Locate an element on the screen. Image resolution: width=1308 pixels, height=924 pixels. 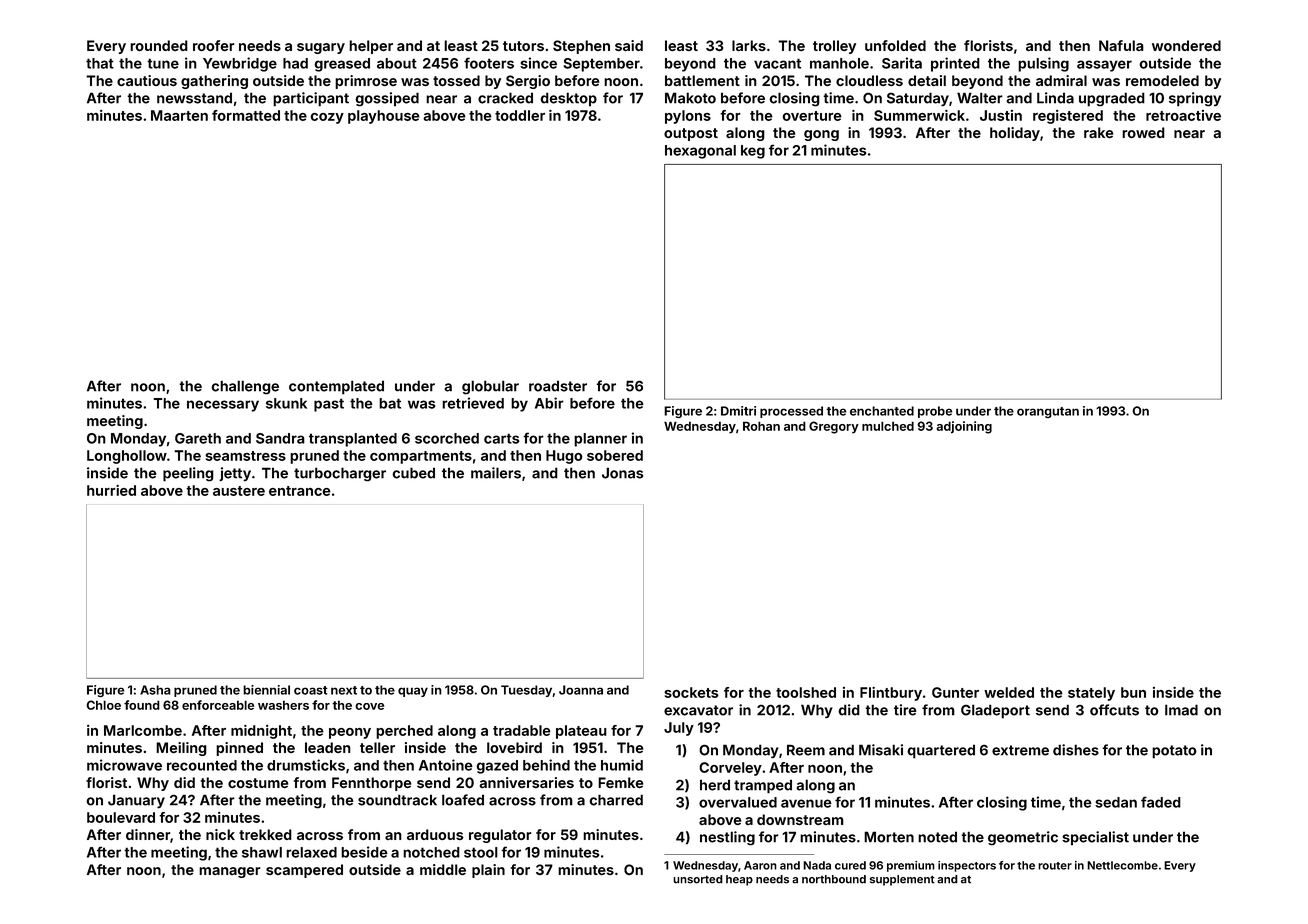
mailers is located at coordinates (496, 473).
